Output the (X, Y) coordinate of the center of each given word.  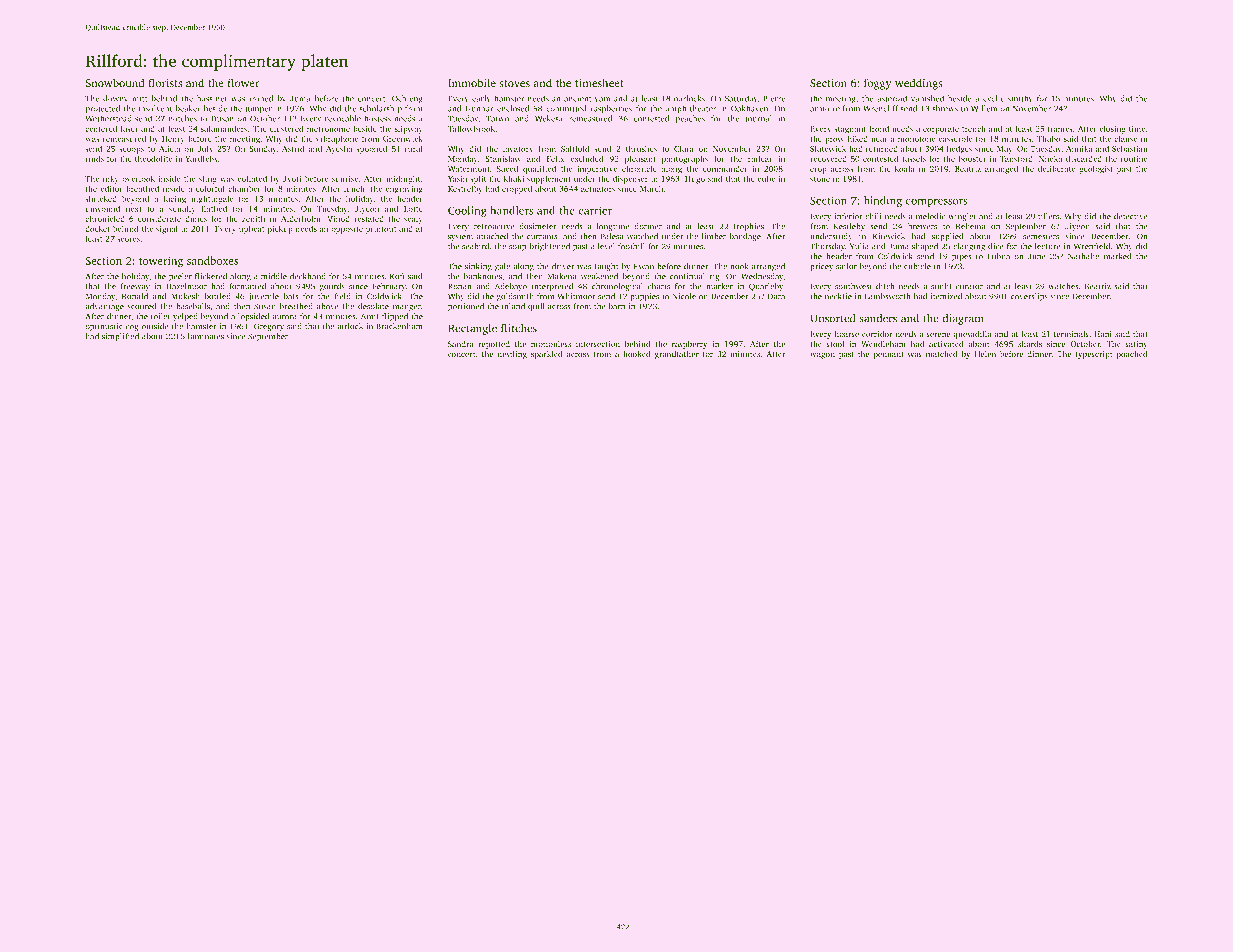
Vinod (338, 218)
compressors (937, 203)
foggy (877, 84)
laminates (206, 336)
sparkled (547, 355)
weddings (919, 84)
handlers (511, 210)
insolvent (155, 108)
